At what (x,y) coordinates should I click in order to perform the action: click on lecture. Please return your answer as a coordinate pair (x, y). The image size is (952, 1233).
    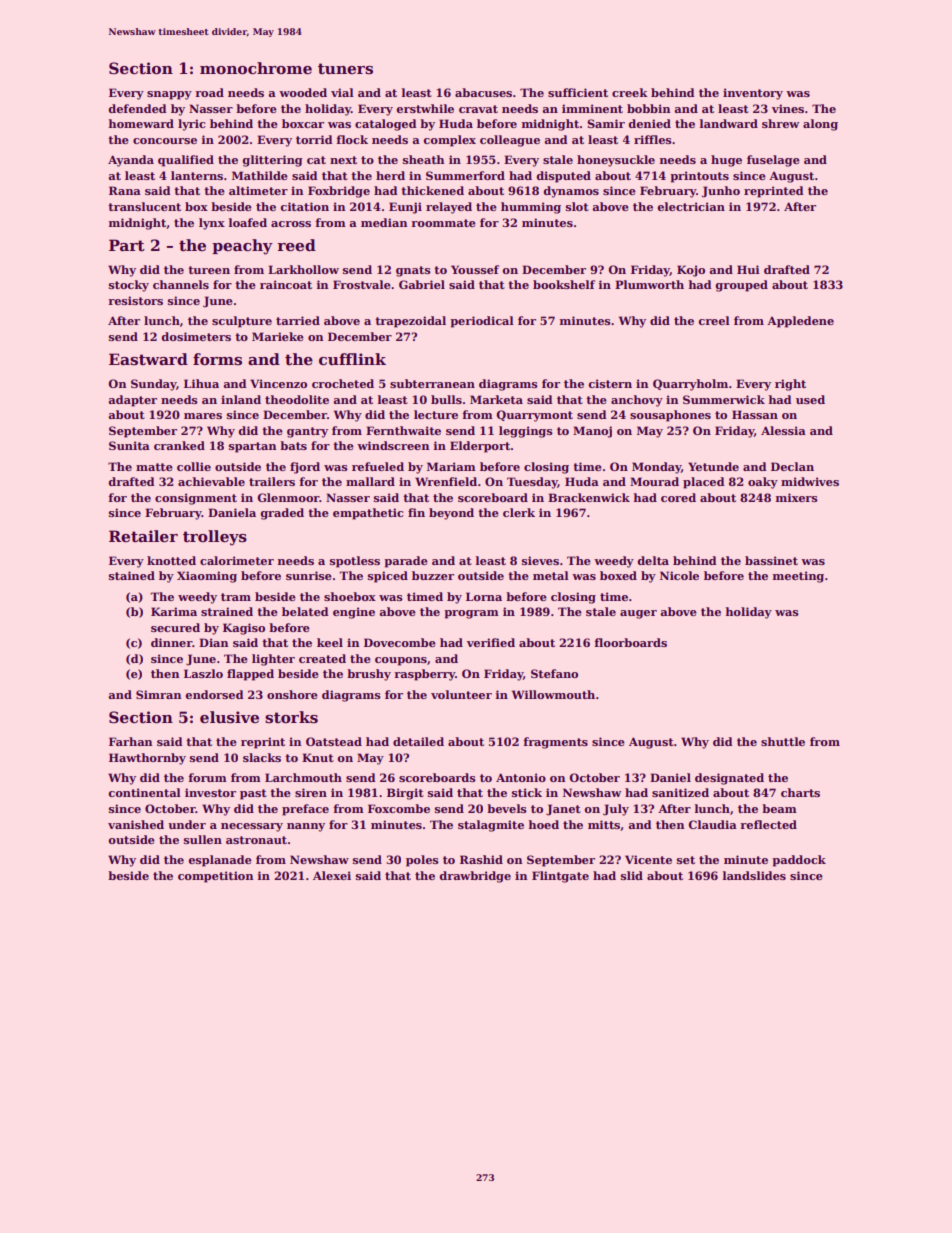
    Looking at the image, I should click on (436, 414).
